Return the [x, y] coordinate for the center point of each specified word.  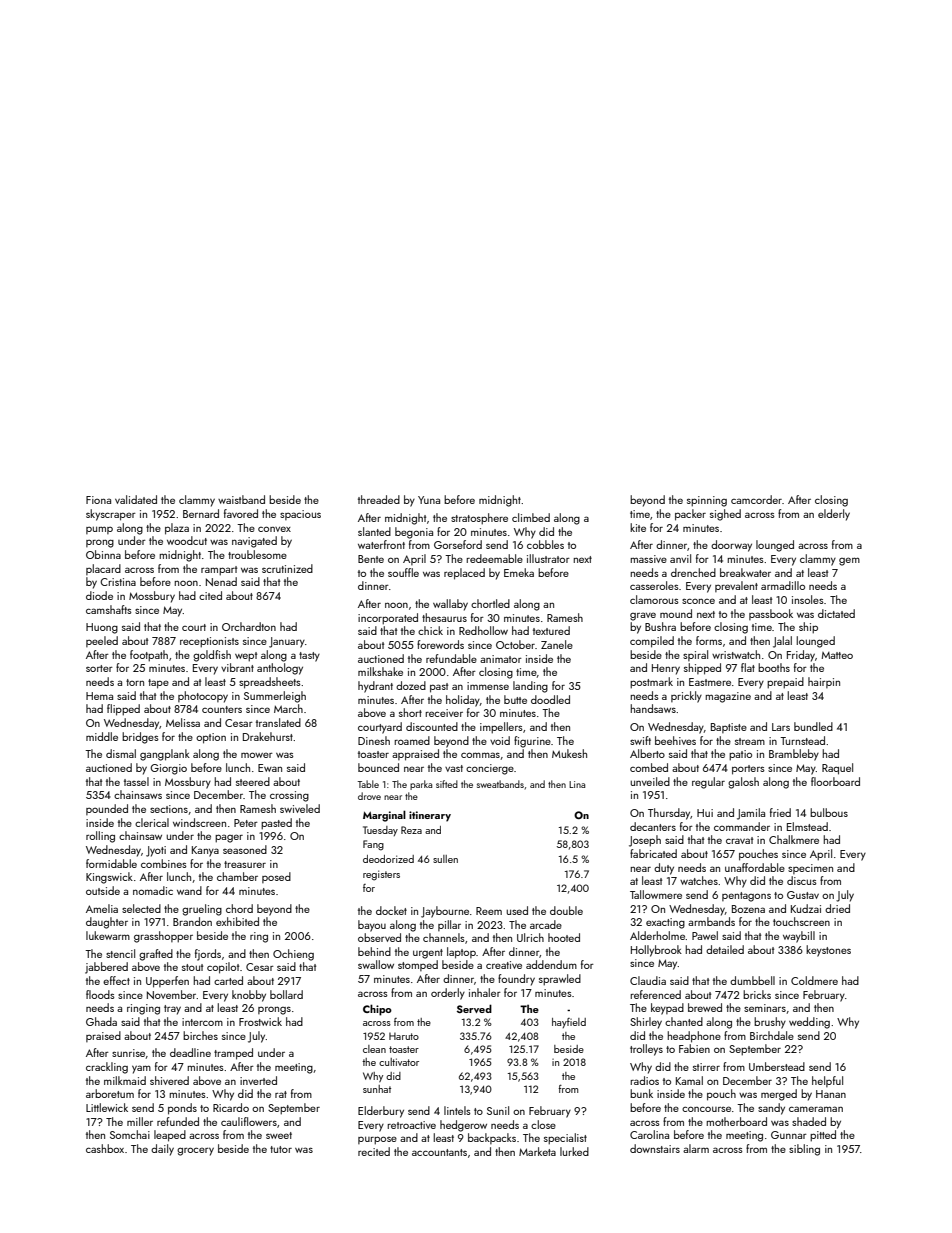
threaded [379, 499]
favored [241, 513]
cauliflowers [249, 1121]
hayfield [569, 1023]
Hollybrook [656, 951]
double [566, 910]
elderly [834, 515]
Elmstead [807, 826]
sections [169, 809]
